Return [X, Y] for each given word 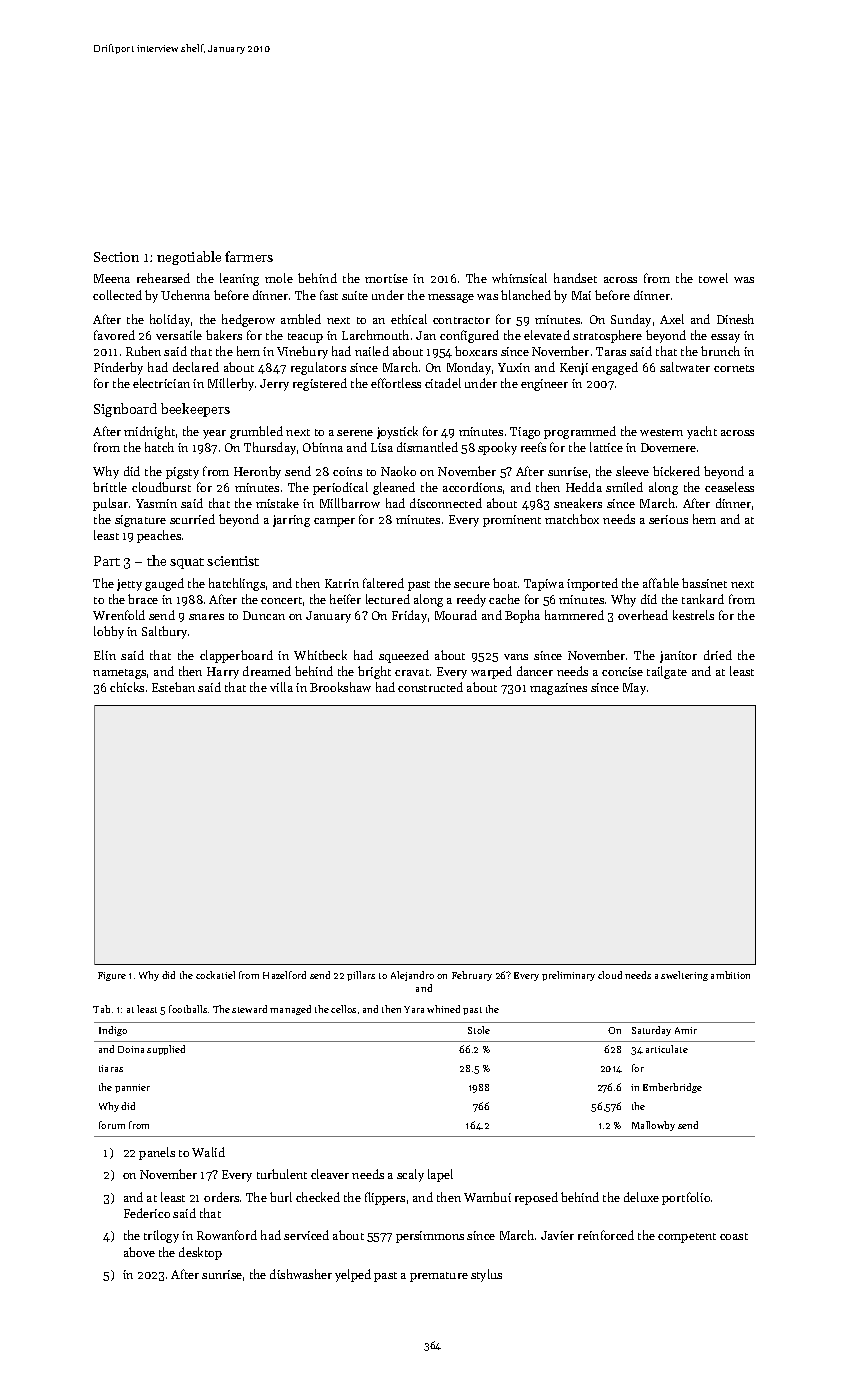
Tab [101, 1009]
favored [114, 335]
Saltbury [164, 632]
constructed [430, 687]
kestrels [693, 615]
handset [575, 278]
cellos [343, 1009]
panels [157, 1153]
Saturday [651, 1031]
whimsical [519, 278]
